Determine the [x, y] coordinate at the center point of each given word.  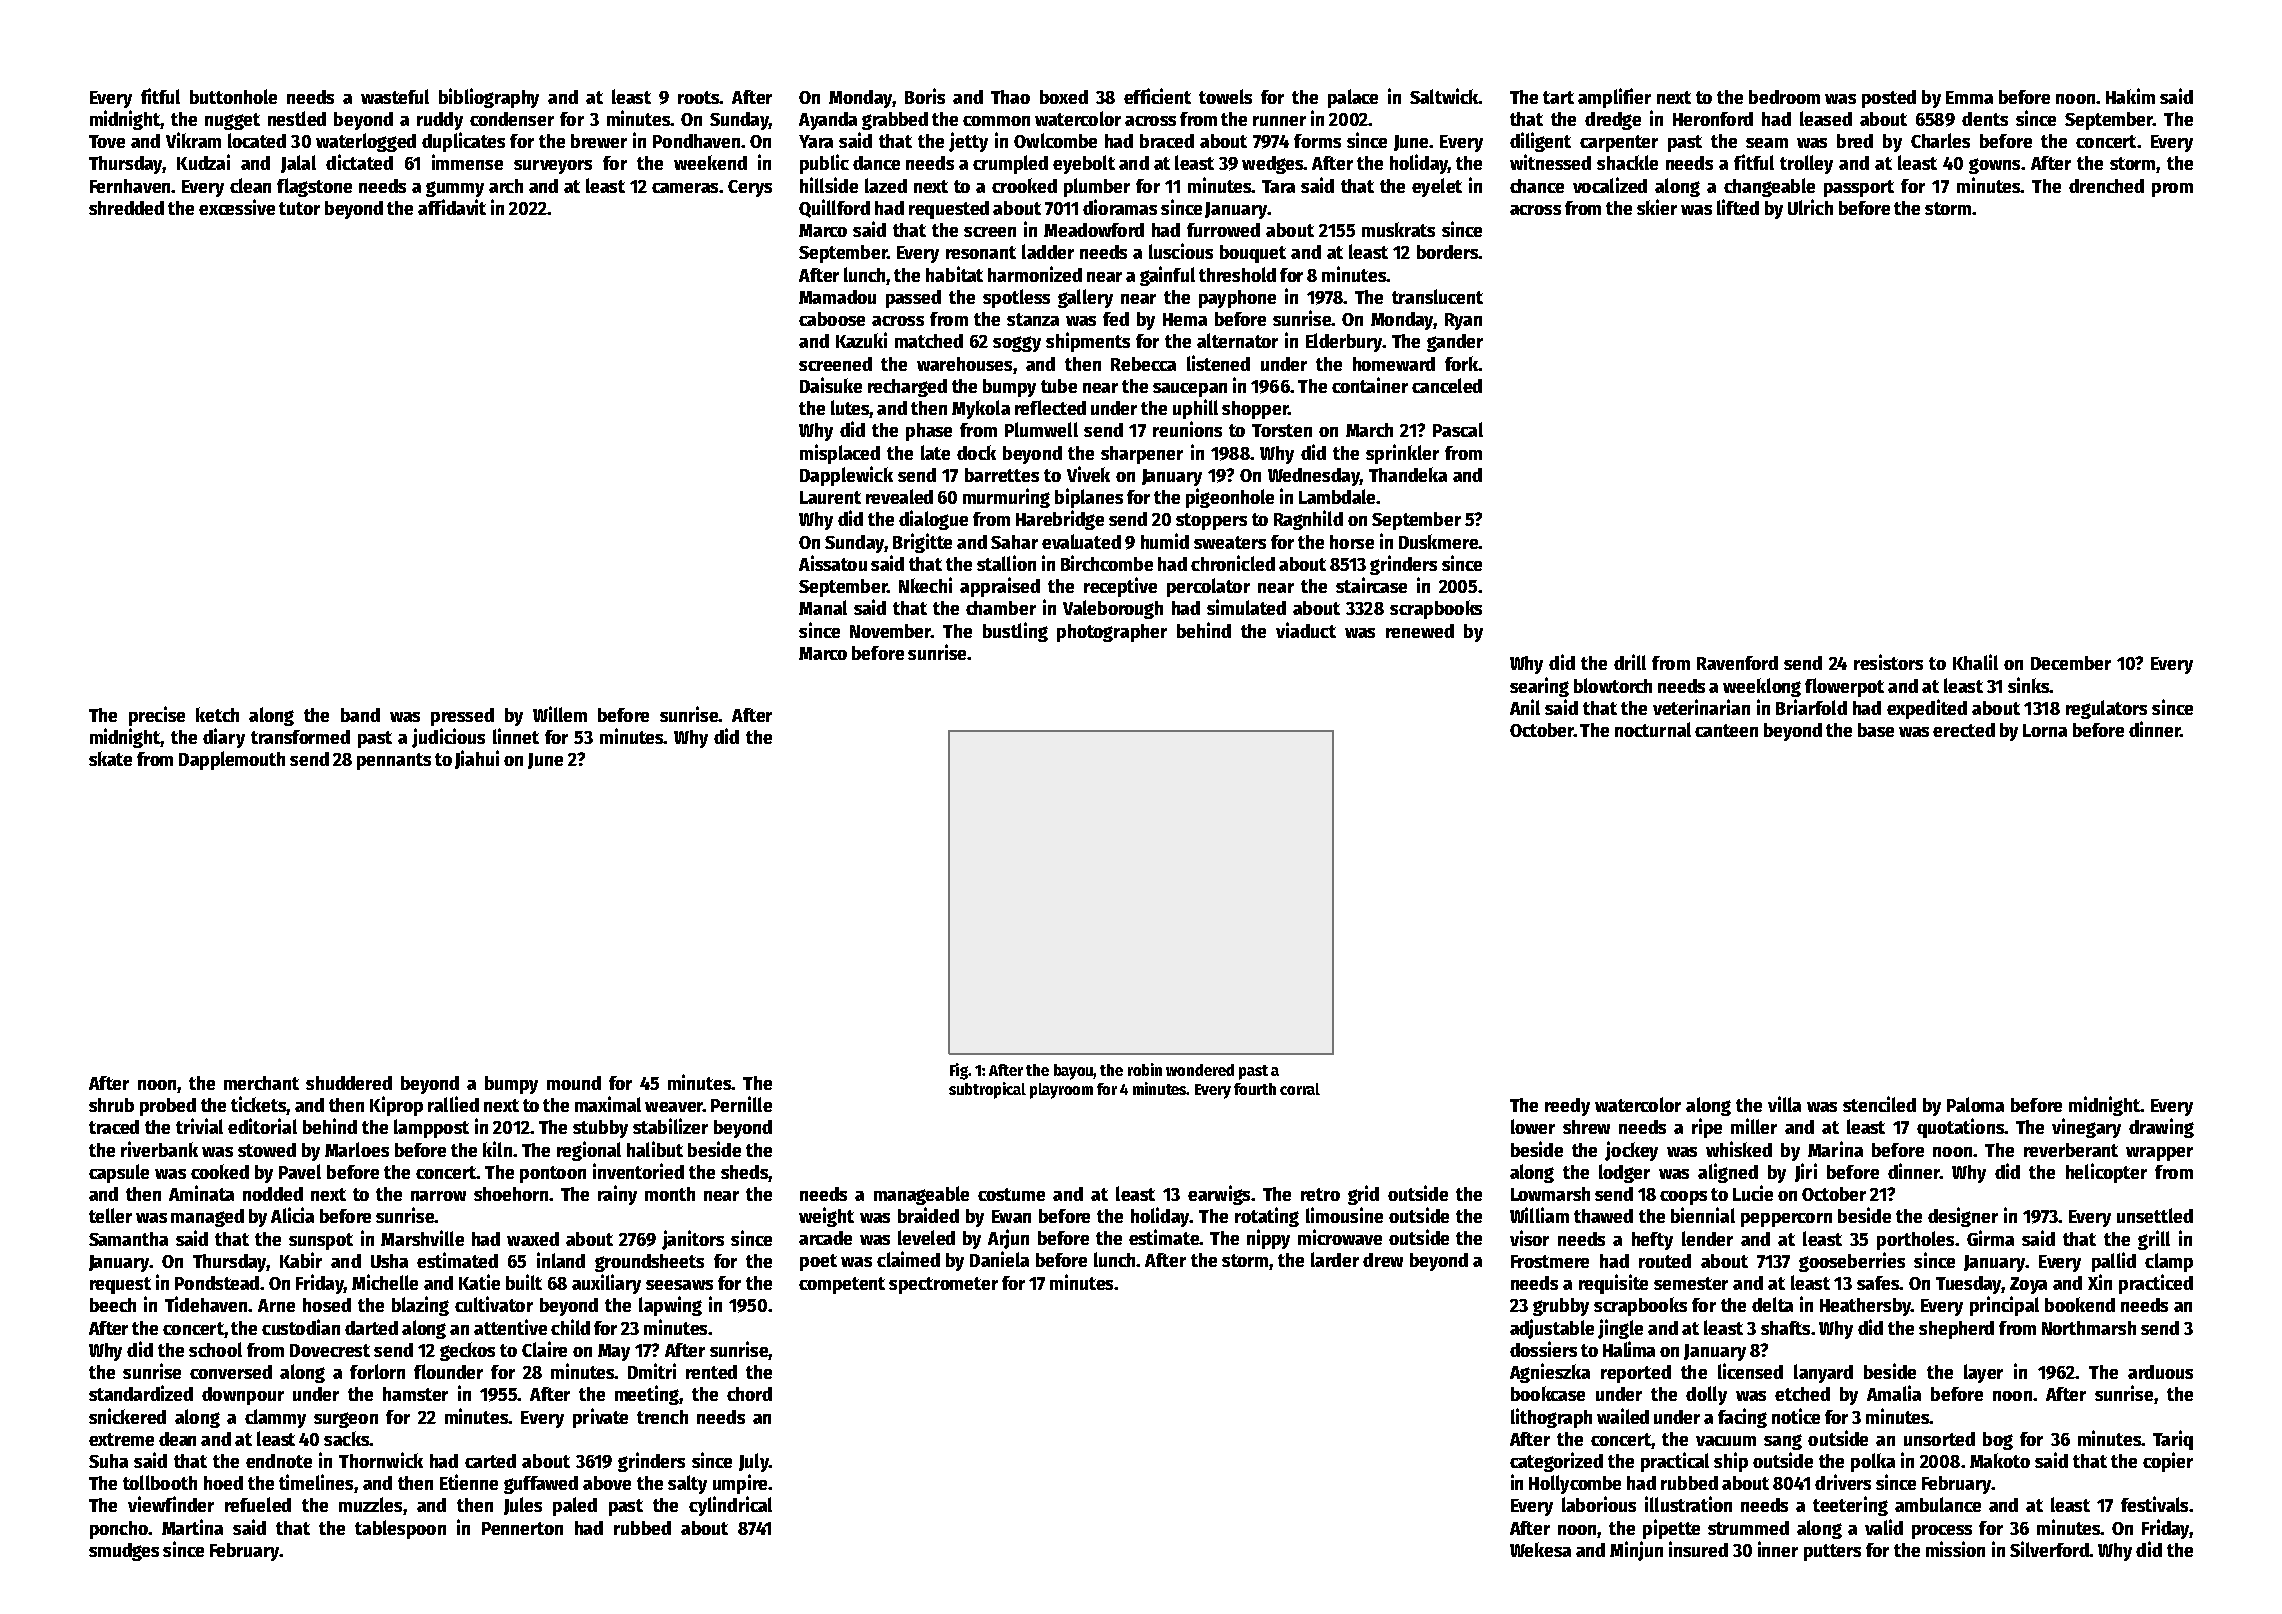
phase [929, 432]
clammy [275, 1418]
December [2071, 663]
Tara [1278, 186]
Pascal [1458, 429]
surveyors [553, 167]
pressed [462, 717]
